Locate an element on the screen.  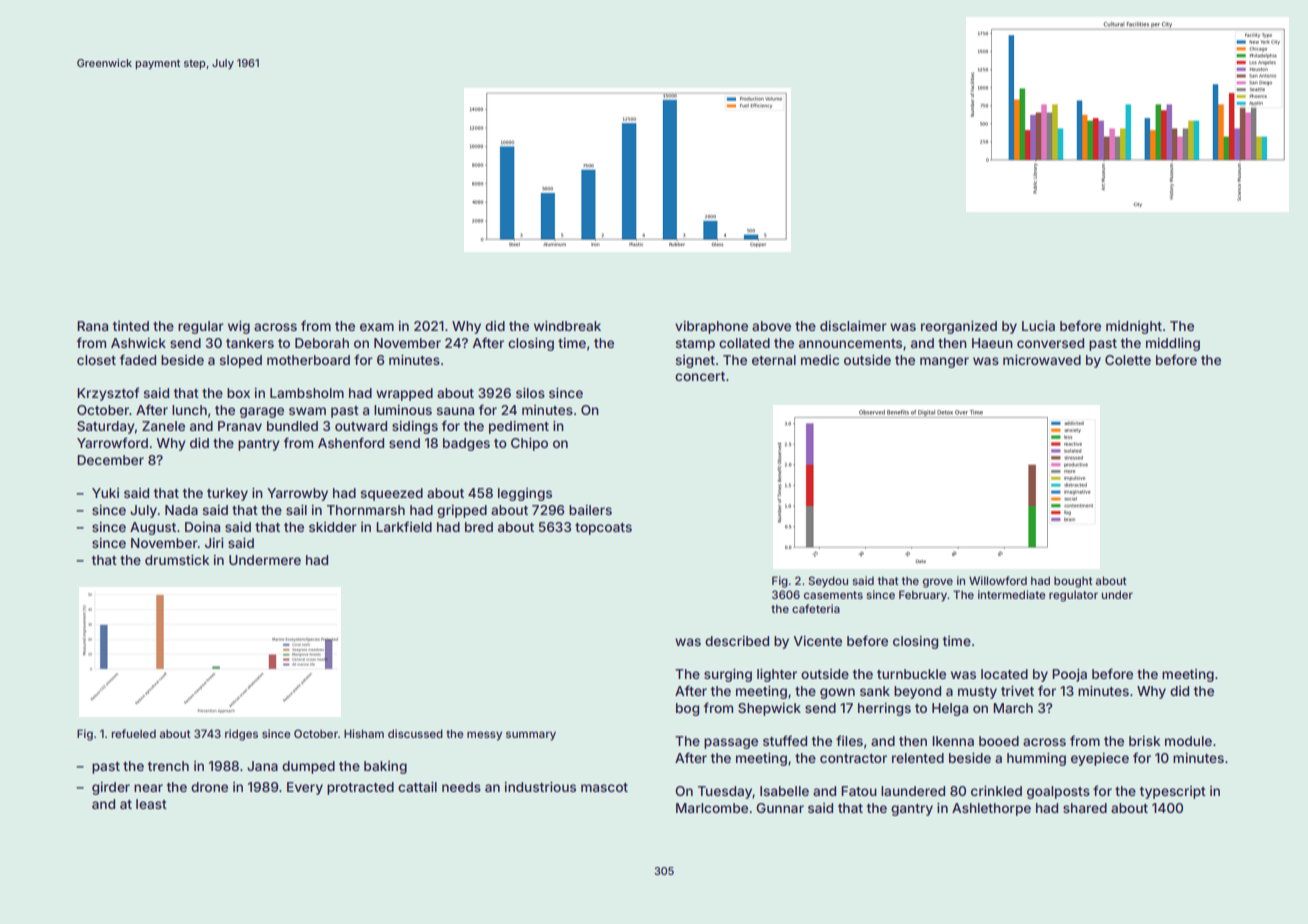
protracted is located at coordinates (360, 788).
